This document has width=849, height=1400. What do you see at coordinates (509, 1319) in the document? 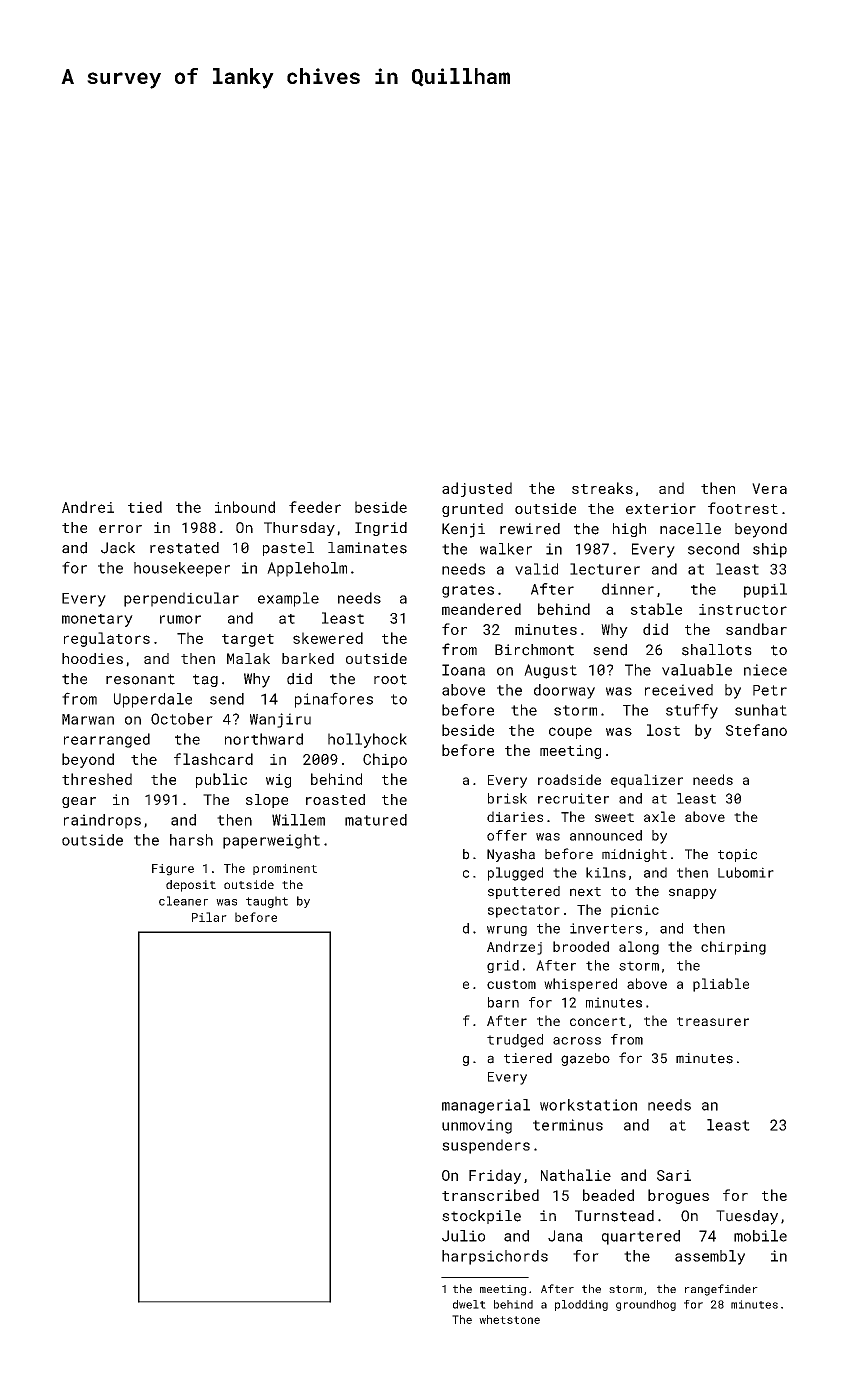
I see `whetstone` at bounding box center [509, 1319].
